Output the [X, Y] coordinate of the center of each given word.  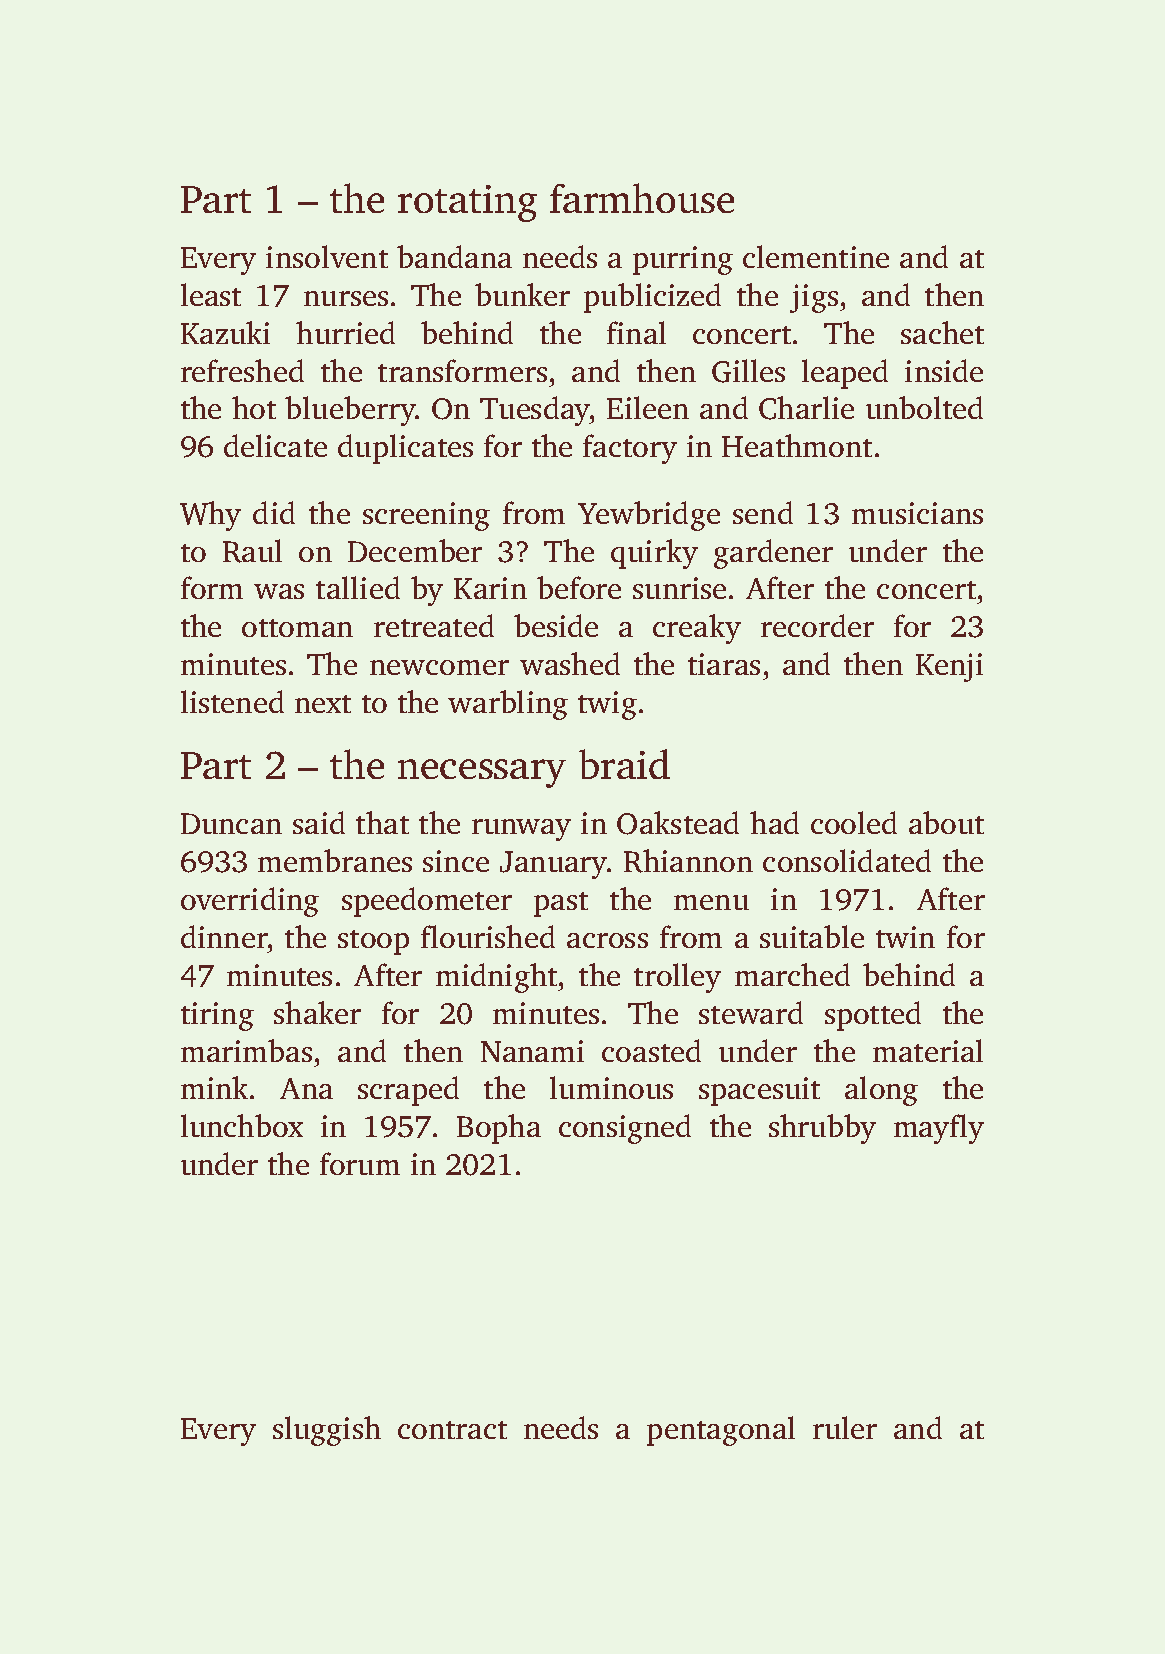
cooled [854, 822]
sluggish [327, 1431]
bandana [454, 256]
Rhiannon [688, 861]
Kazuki [225, 332]
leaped [845, 374]
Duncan [231, 823]
